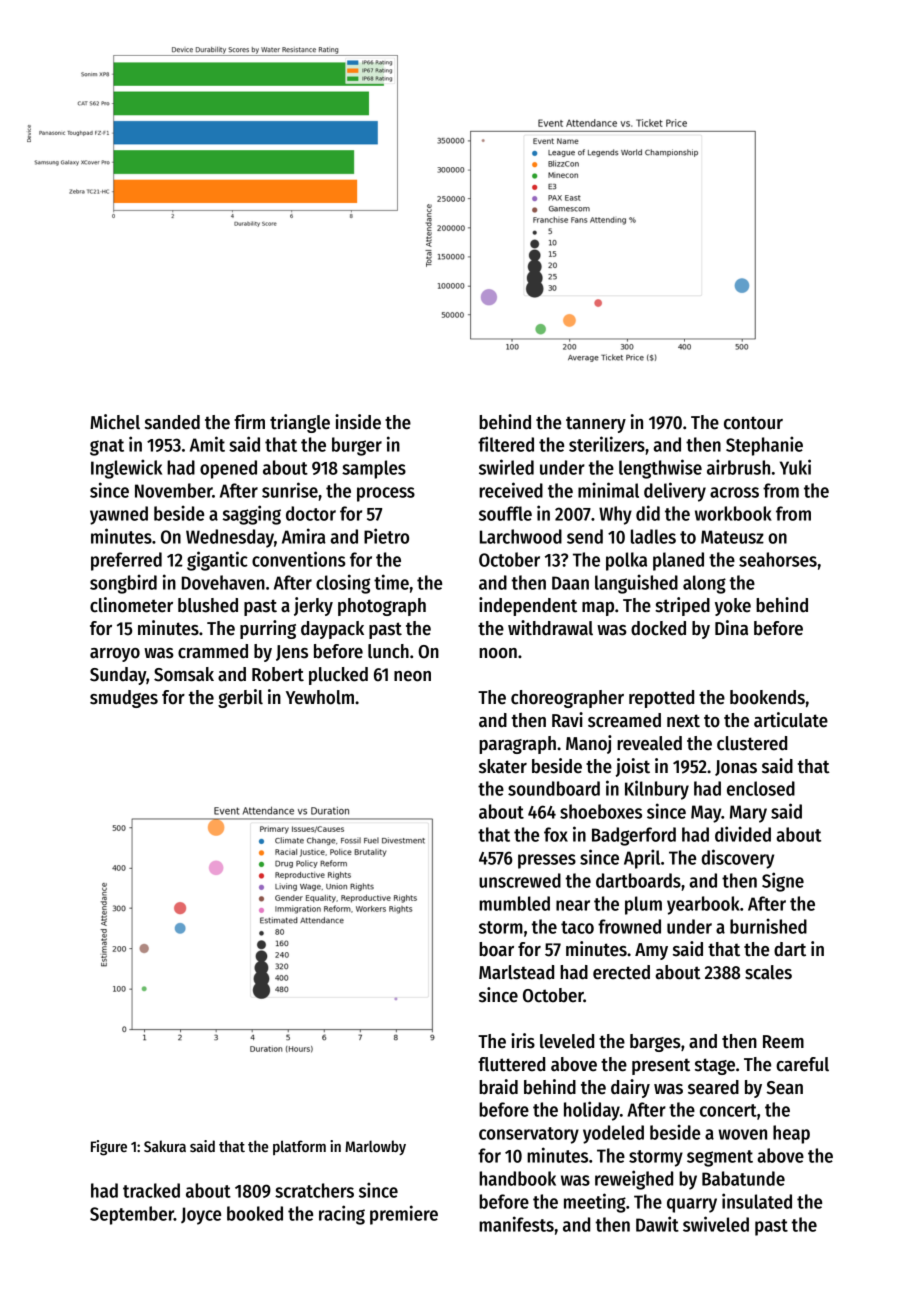 This page has height=1308, width=924. I want to click on gerbil, so click(240, 698).
